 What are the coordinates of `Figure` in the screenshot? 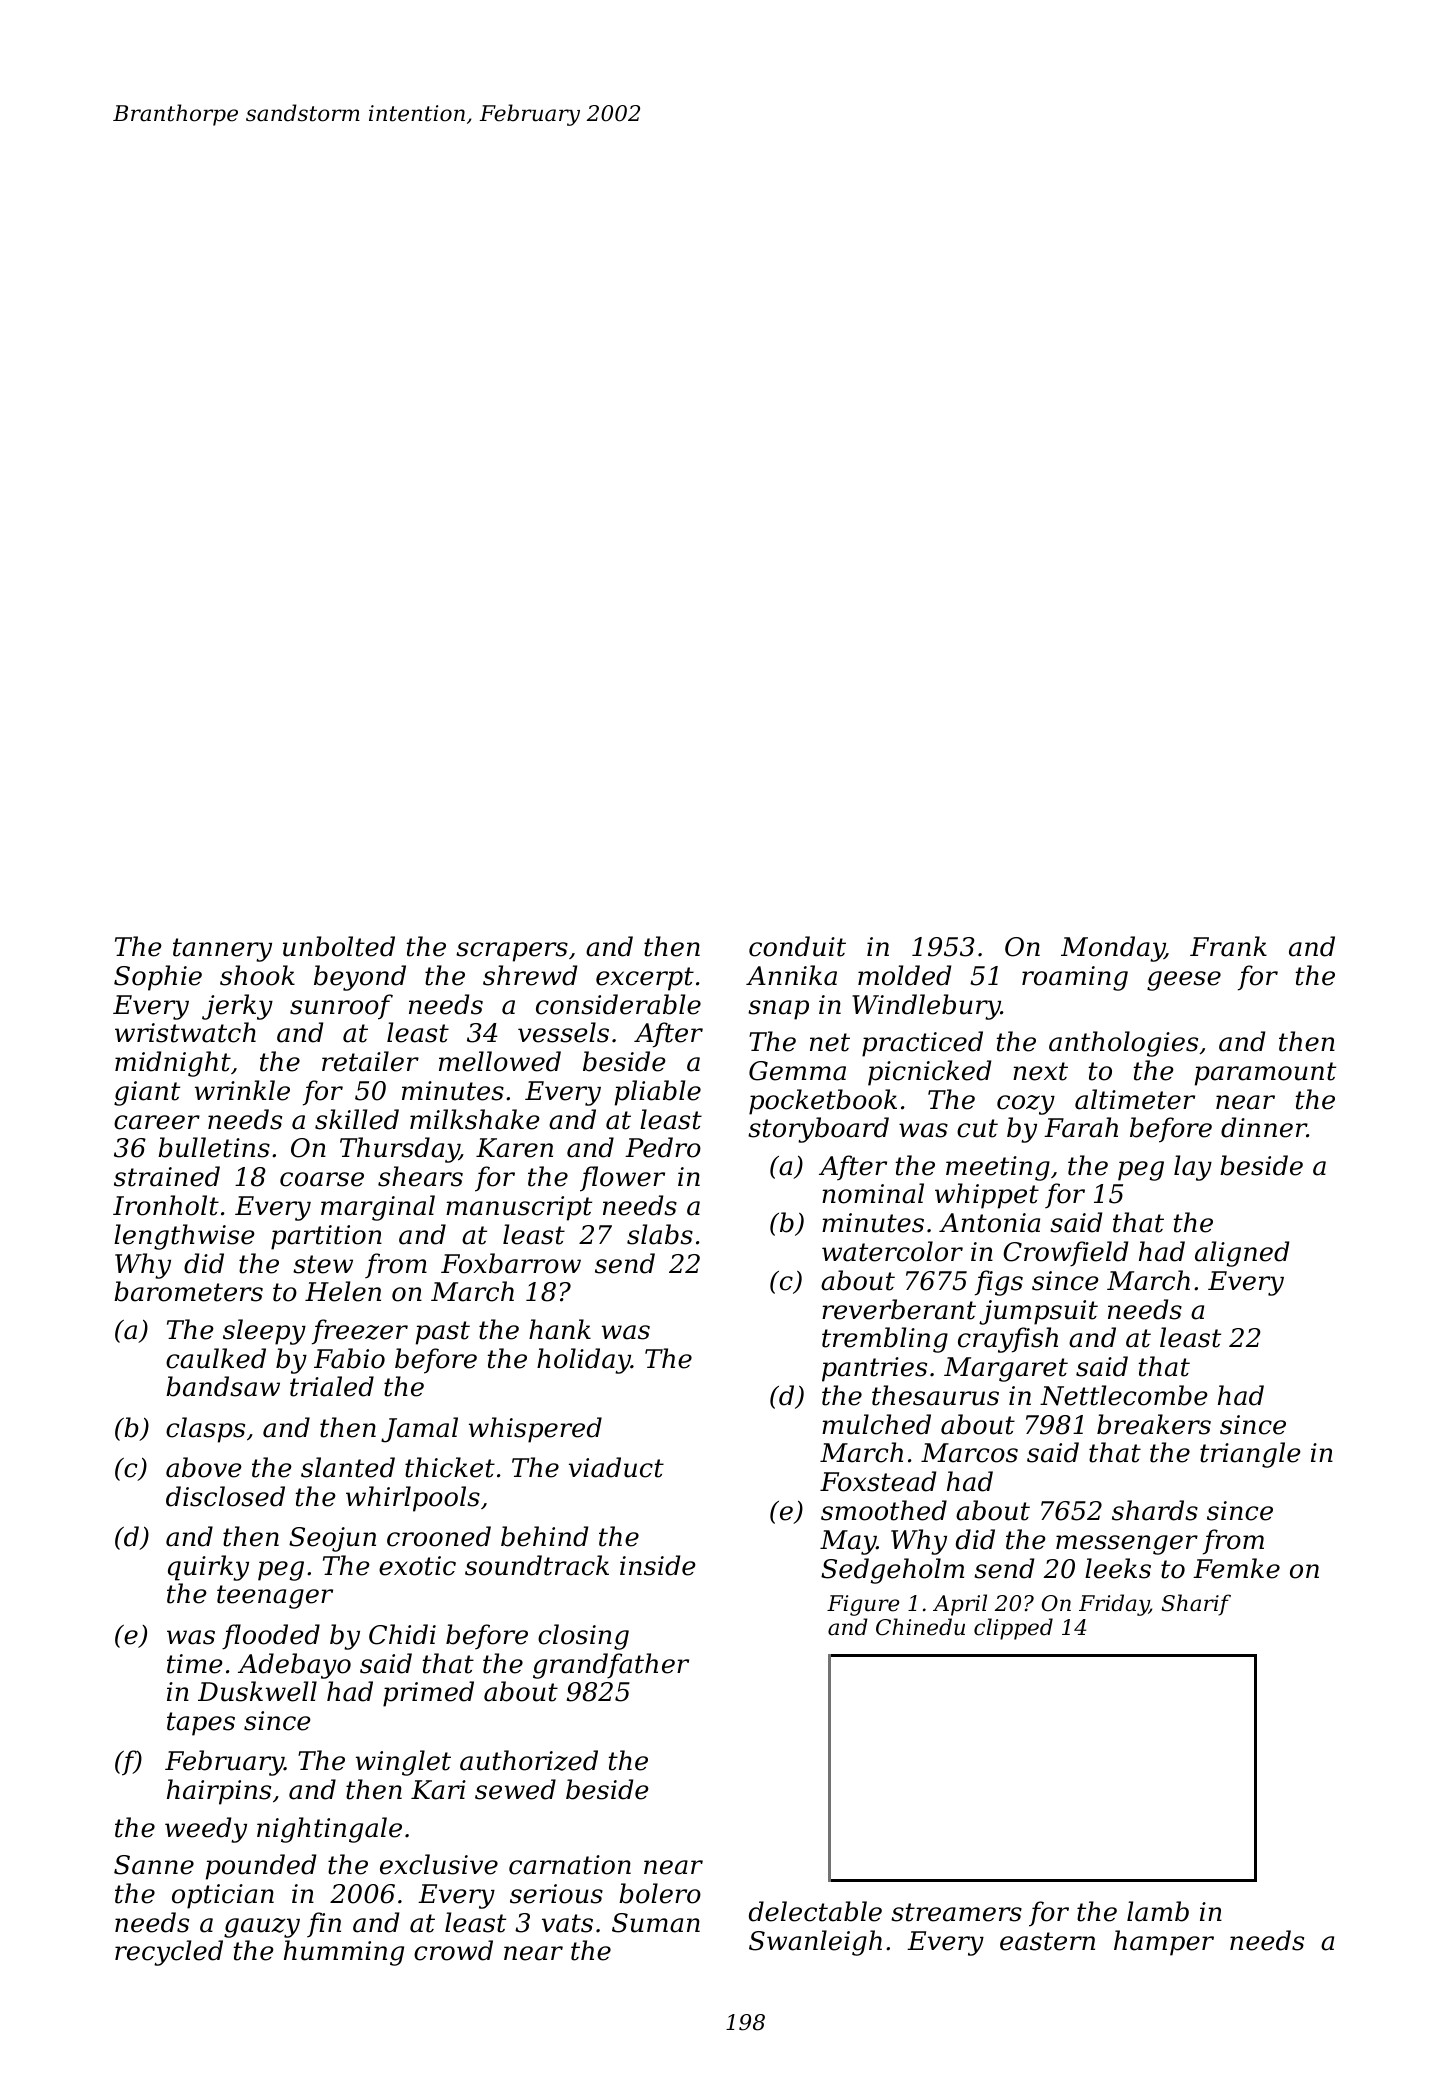 It's located at (863, 1605).
